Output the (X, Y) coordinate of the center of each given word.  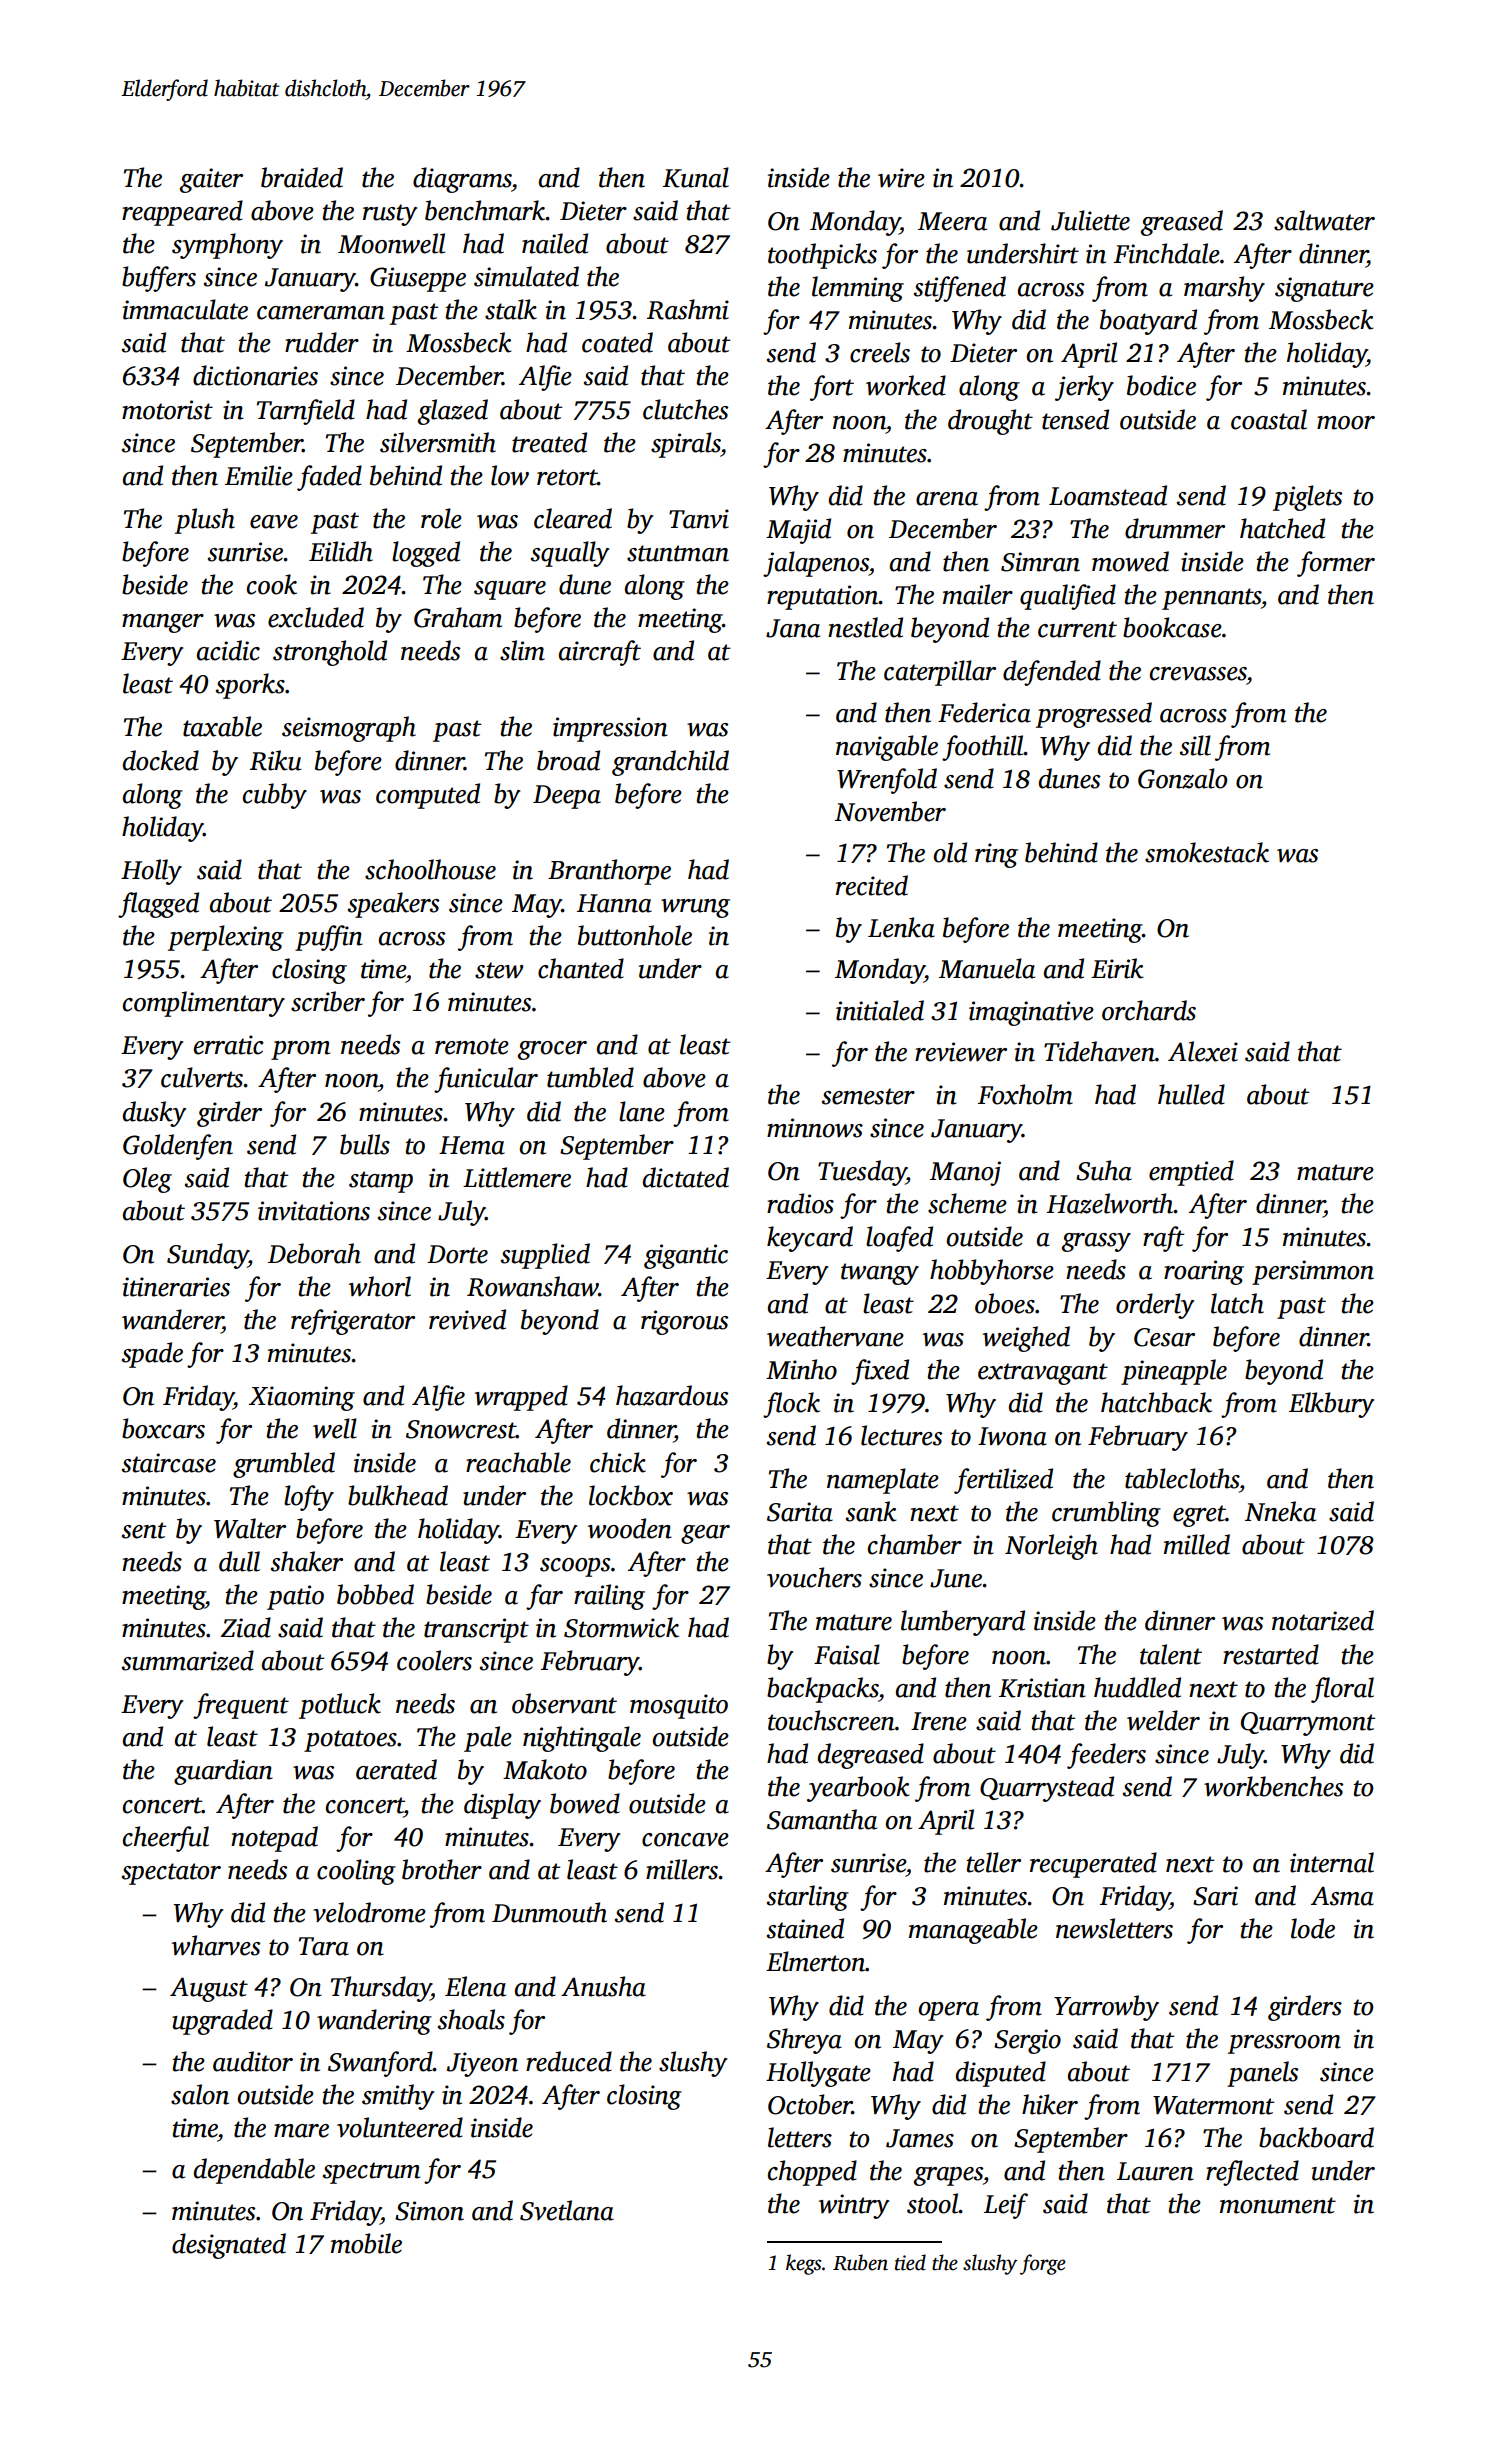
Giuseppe (418, 279)
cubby (275, 796)
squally (570, 554)
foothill (983, 748)
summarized (188, 1660)
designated (229, 2246)
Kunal (696, 177)
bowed (585, 1803)
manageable (973, 1931)
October (810, 2104)
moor (1346, 423)
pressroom (1284, 2044)
